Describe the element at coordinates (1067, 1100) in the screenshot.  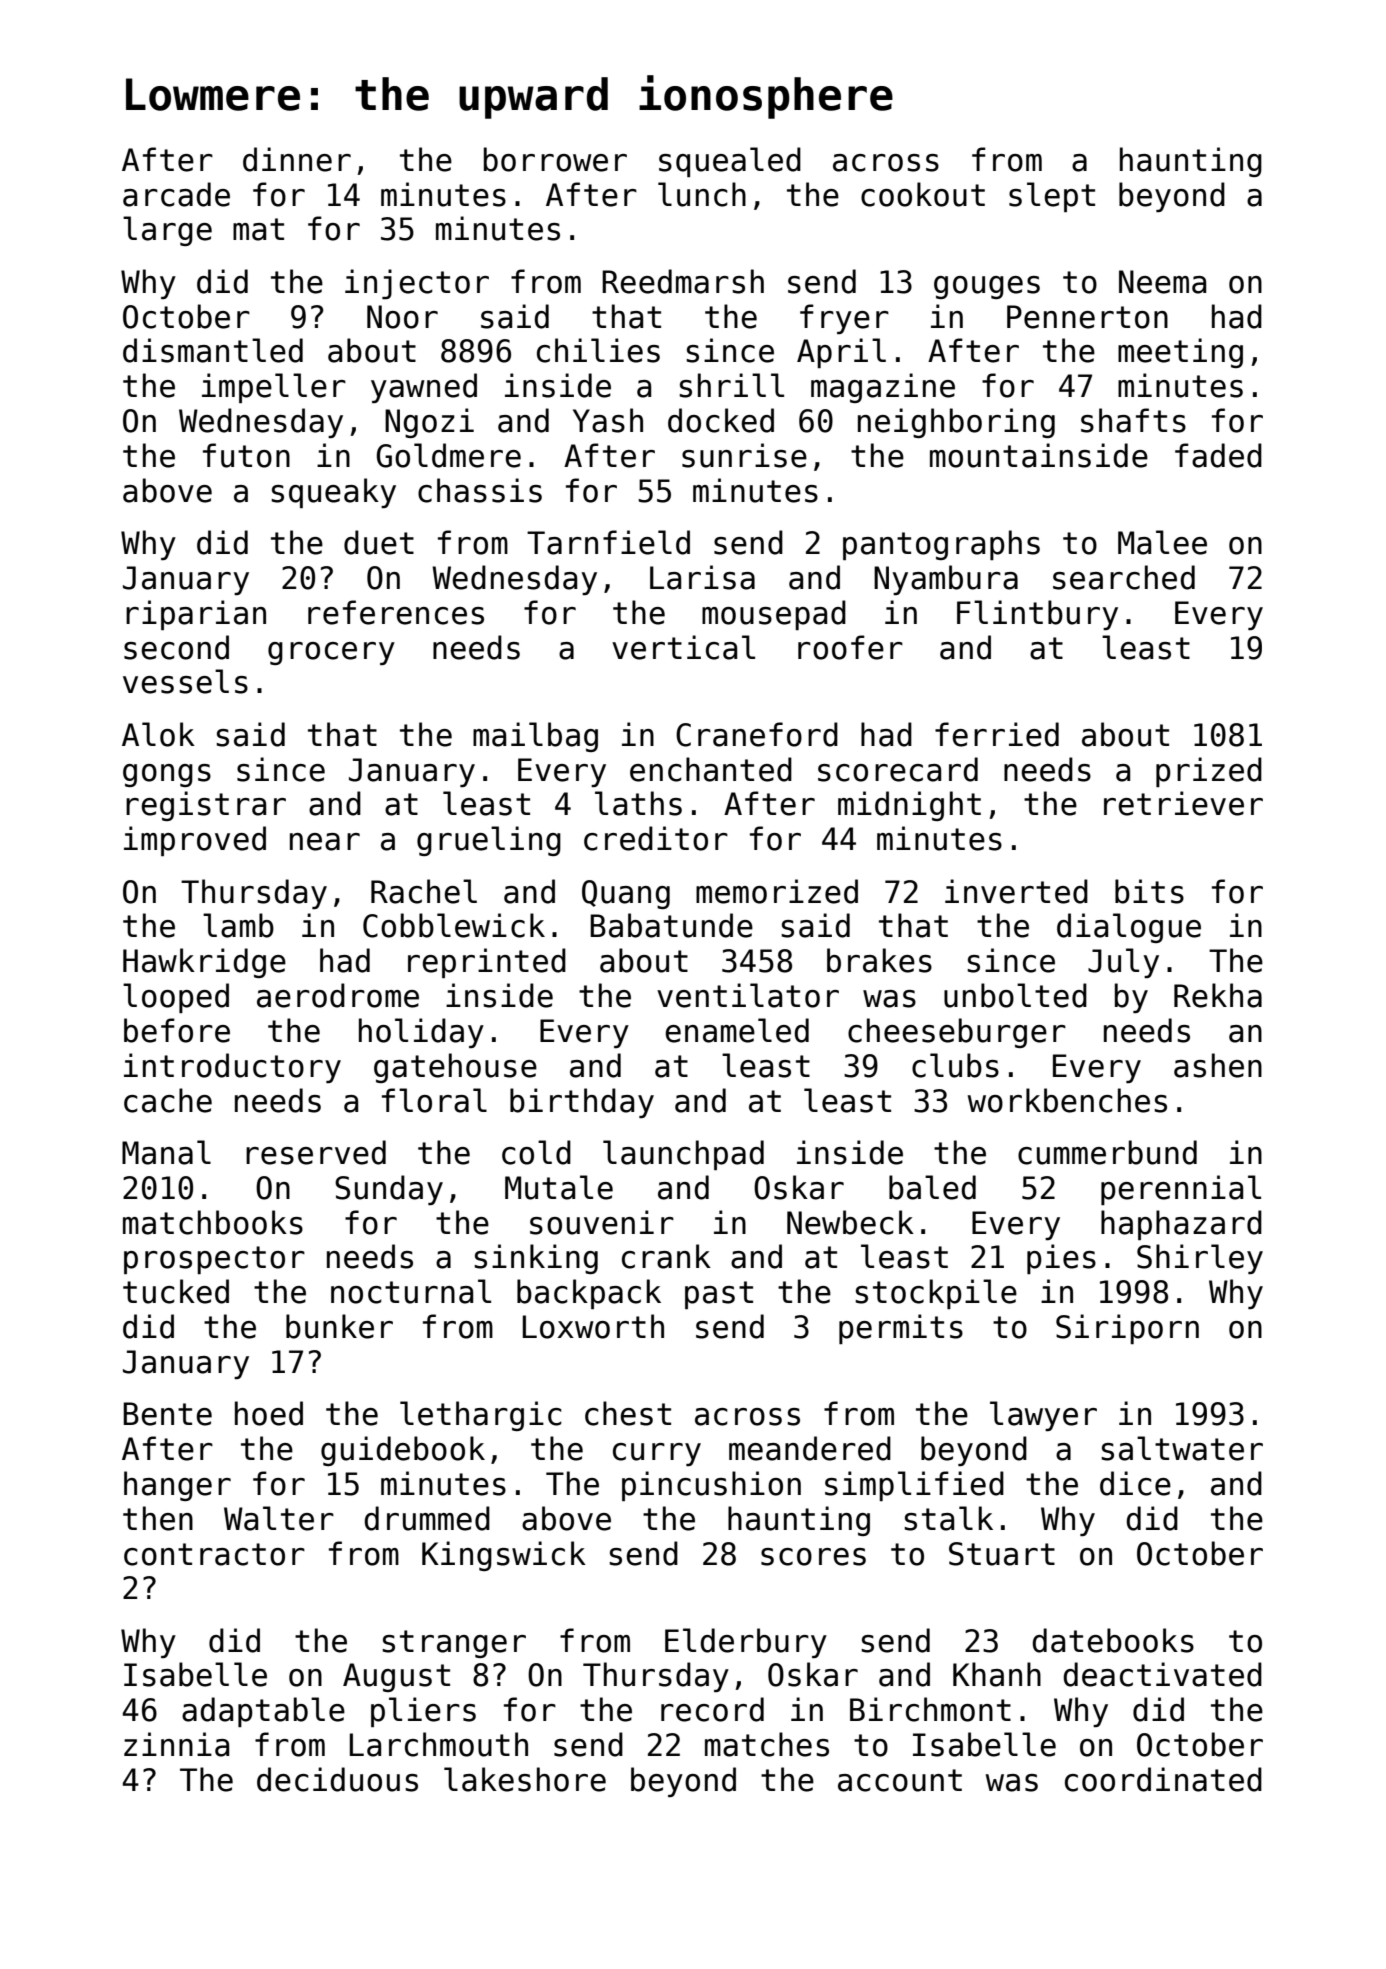
I see `workbenches` at that location.
